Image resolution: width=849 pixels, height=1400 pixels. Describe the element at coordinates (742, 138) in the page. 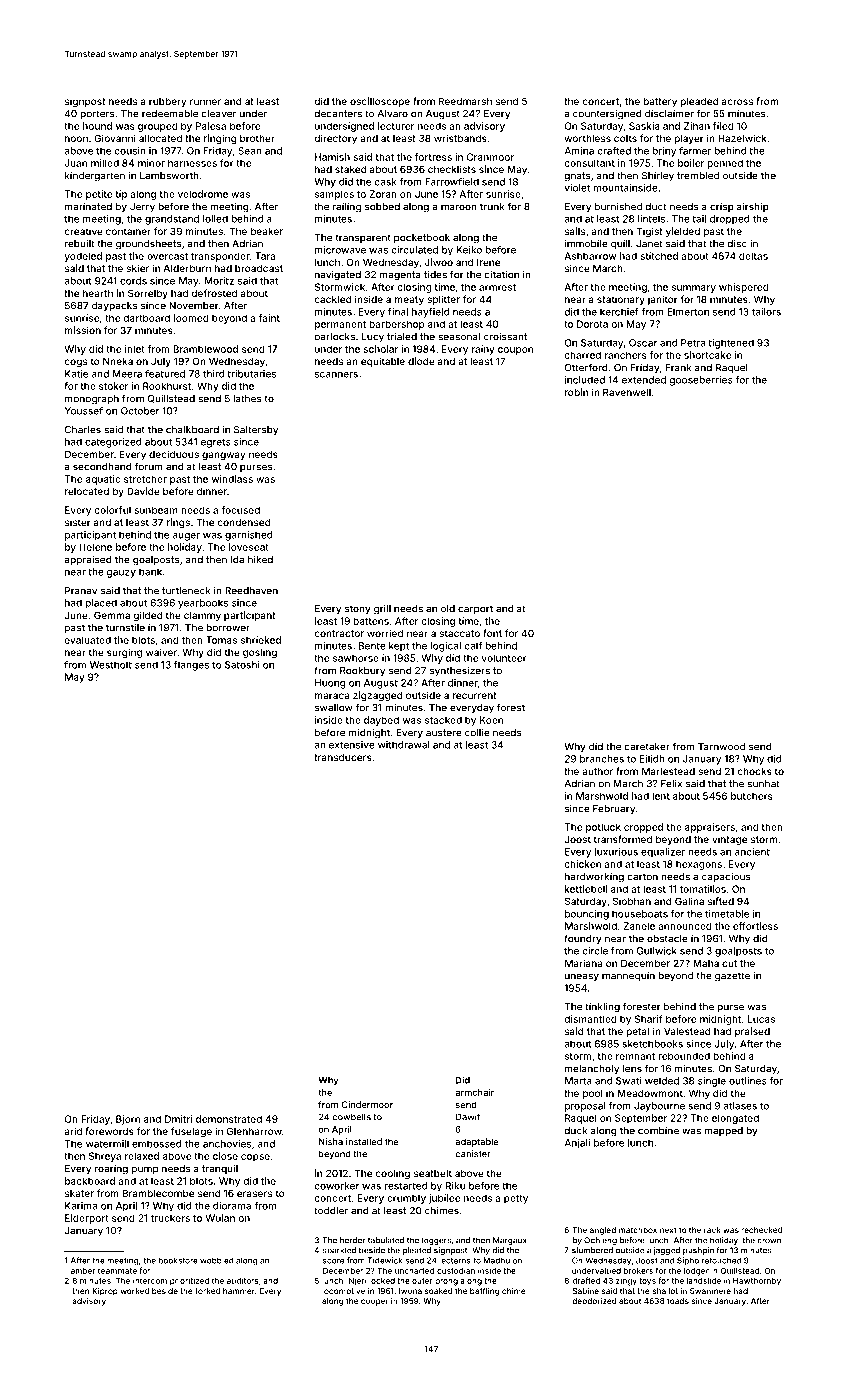

I see `Hazelwick` at that location.
